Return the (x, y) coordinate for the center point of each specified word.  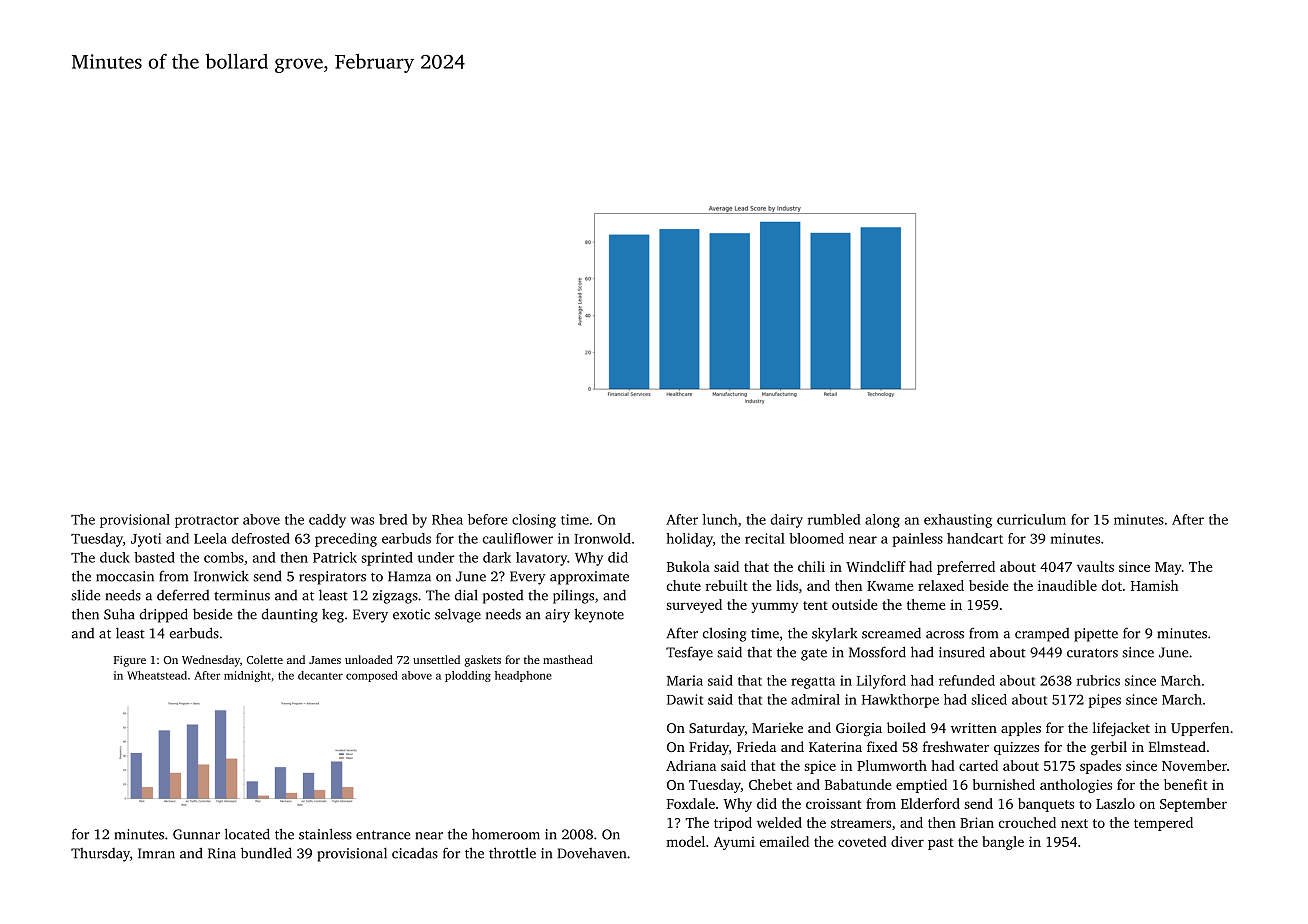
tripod (733, 824)
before (488, 519)
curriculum (1031, 519)
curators (1092, 653)
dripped (164, 615)
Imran (156, 853)
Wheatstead (157, 675)
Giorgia (859, 730)
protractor (207, 522)
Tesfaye (689, 653)
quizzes (1016, 748)
